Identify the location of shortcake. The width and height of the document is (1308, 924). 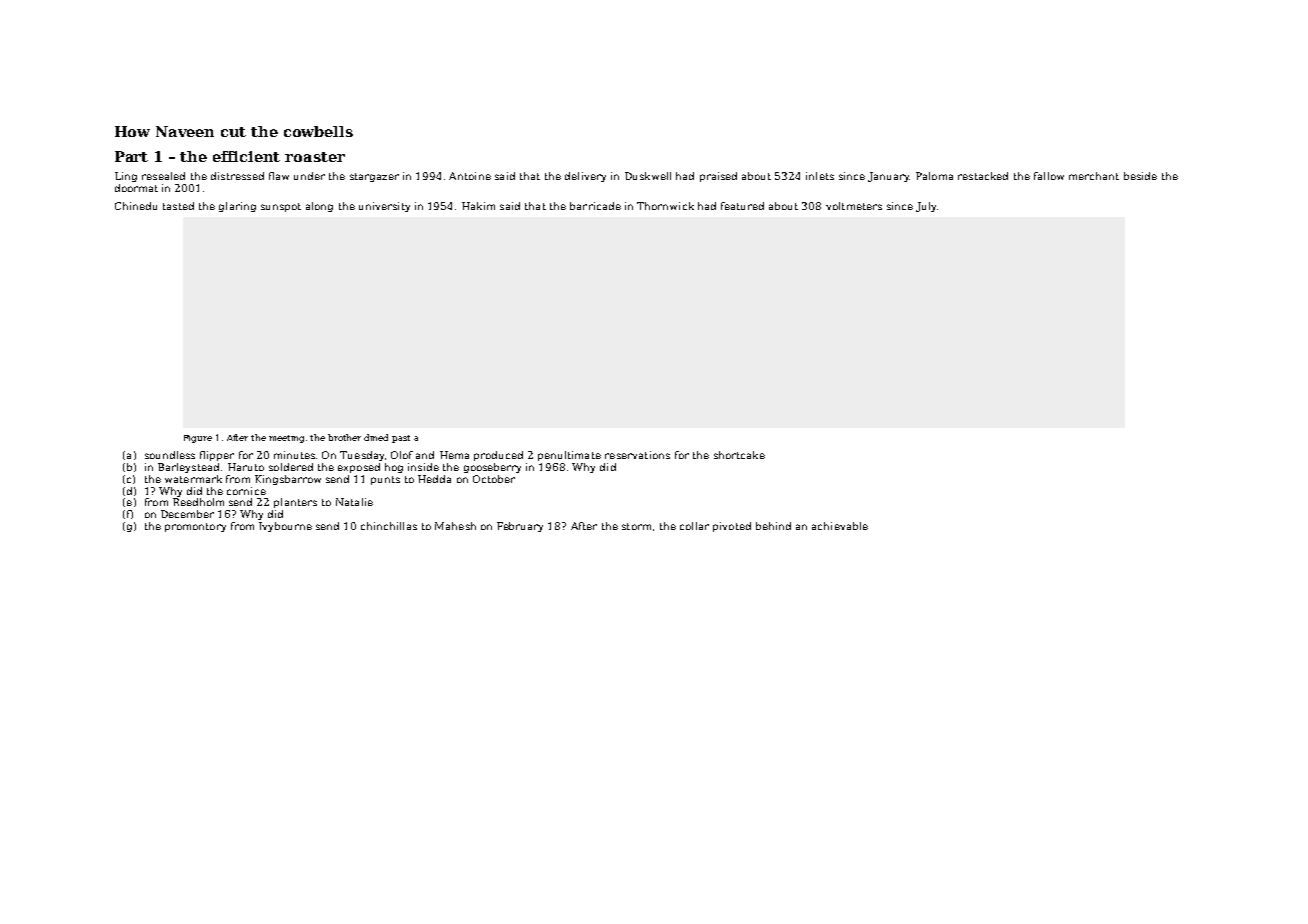
(739, 455).
